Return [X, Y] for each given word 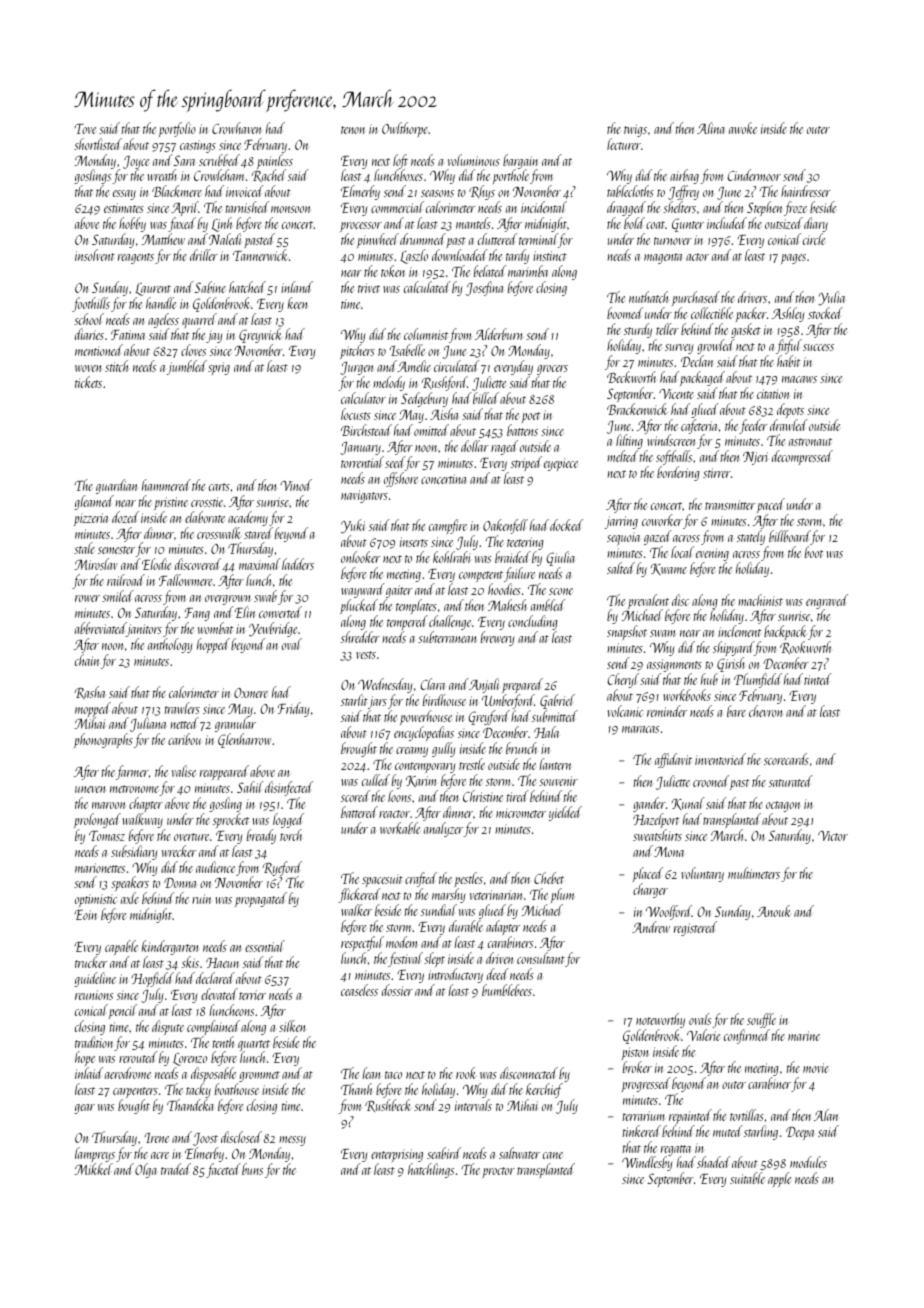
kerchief [544, 1090]
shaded [714, 1162]
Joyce [136, 163]
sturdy [638, 330]
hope [85, 1059]
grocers [552, 370]
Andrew [651, 927]
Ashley [788, 314]
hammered [166, 485]
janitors [144, 629]
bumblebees [507, 990]
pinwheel [378, 240]
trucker [91, 962]
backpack [785, 634]
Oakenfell [505, 526]
